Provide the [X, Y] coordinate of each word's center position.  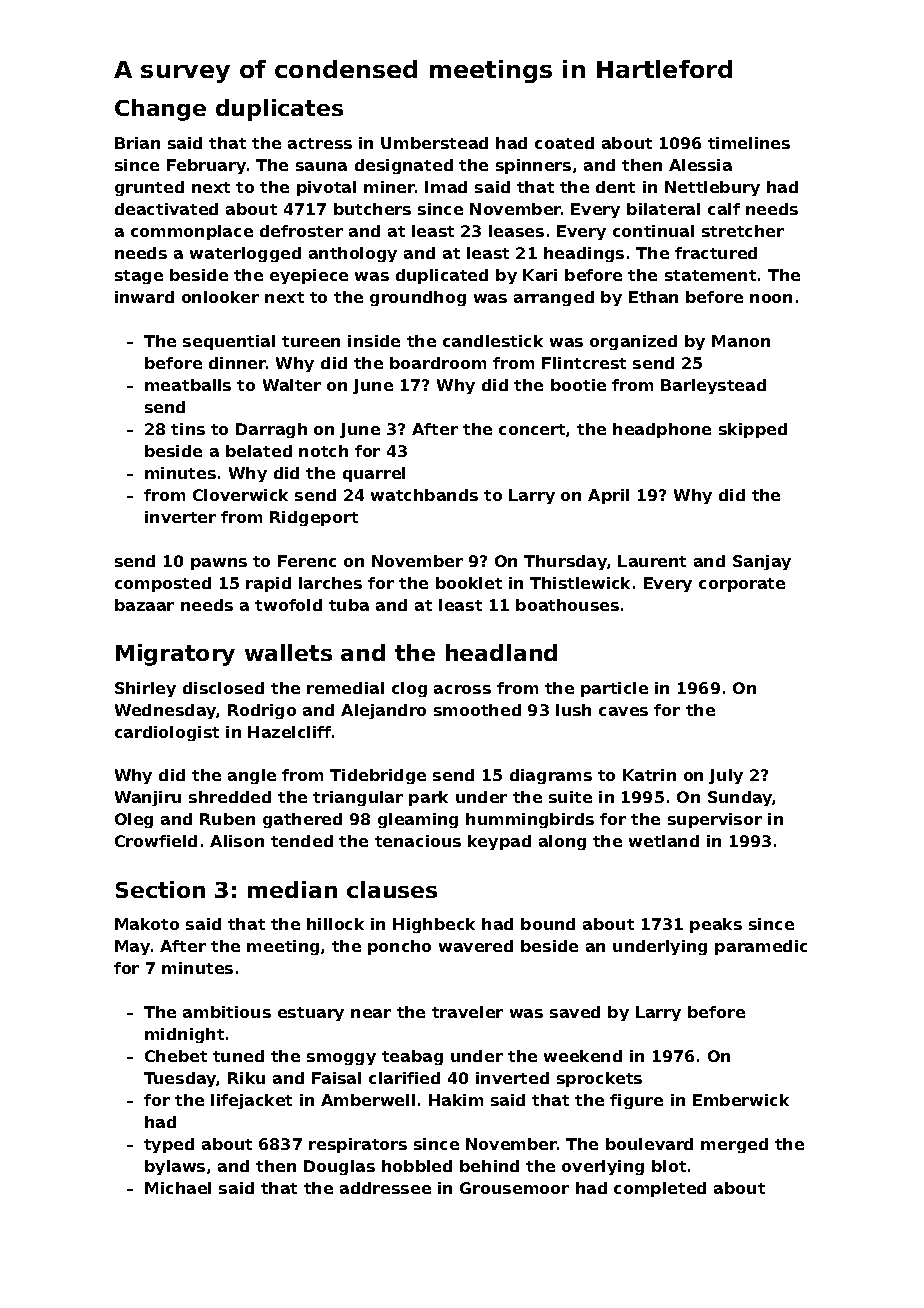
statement [710, 275]
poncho [399, 947]
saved [575, 1012]
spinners [533, 166]
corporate [742, 585]
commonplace [192, 232]
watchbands [424, 495]
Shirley [145, 689]
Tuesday [180, 1079]
